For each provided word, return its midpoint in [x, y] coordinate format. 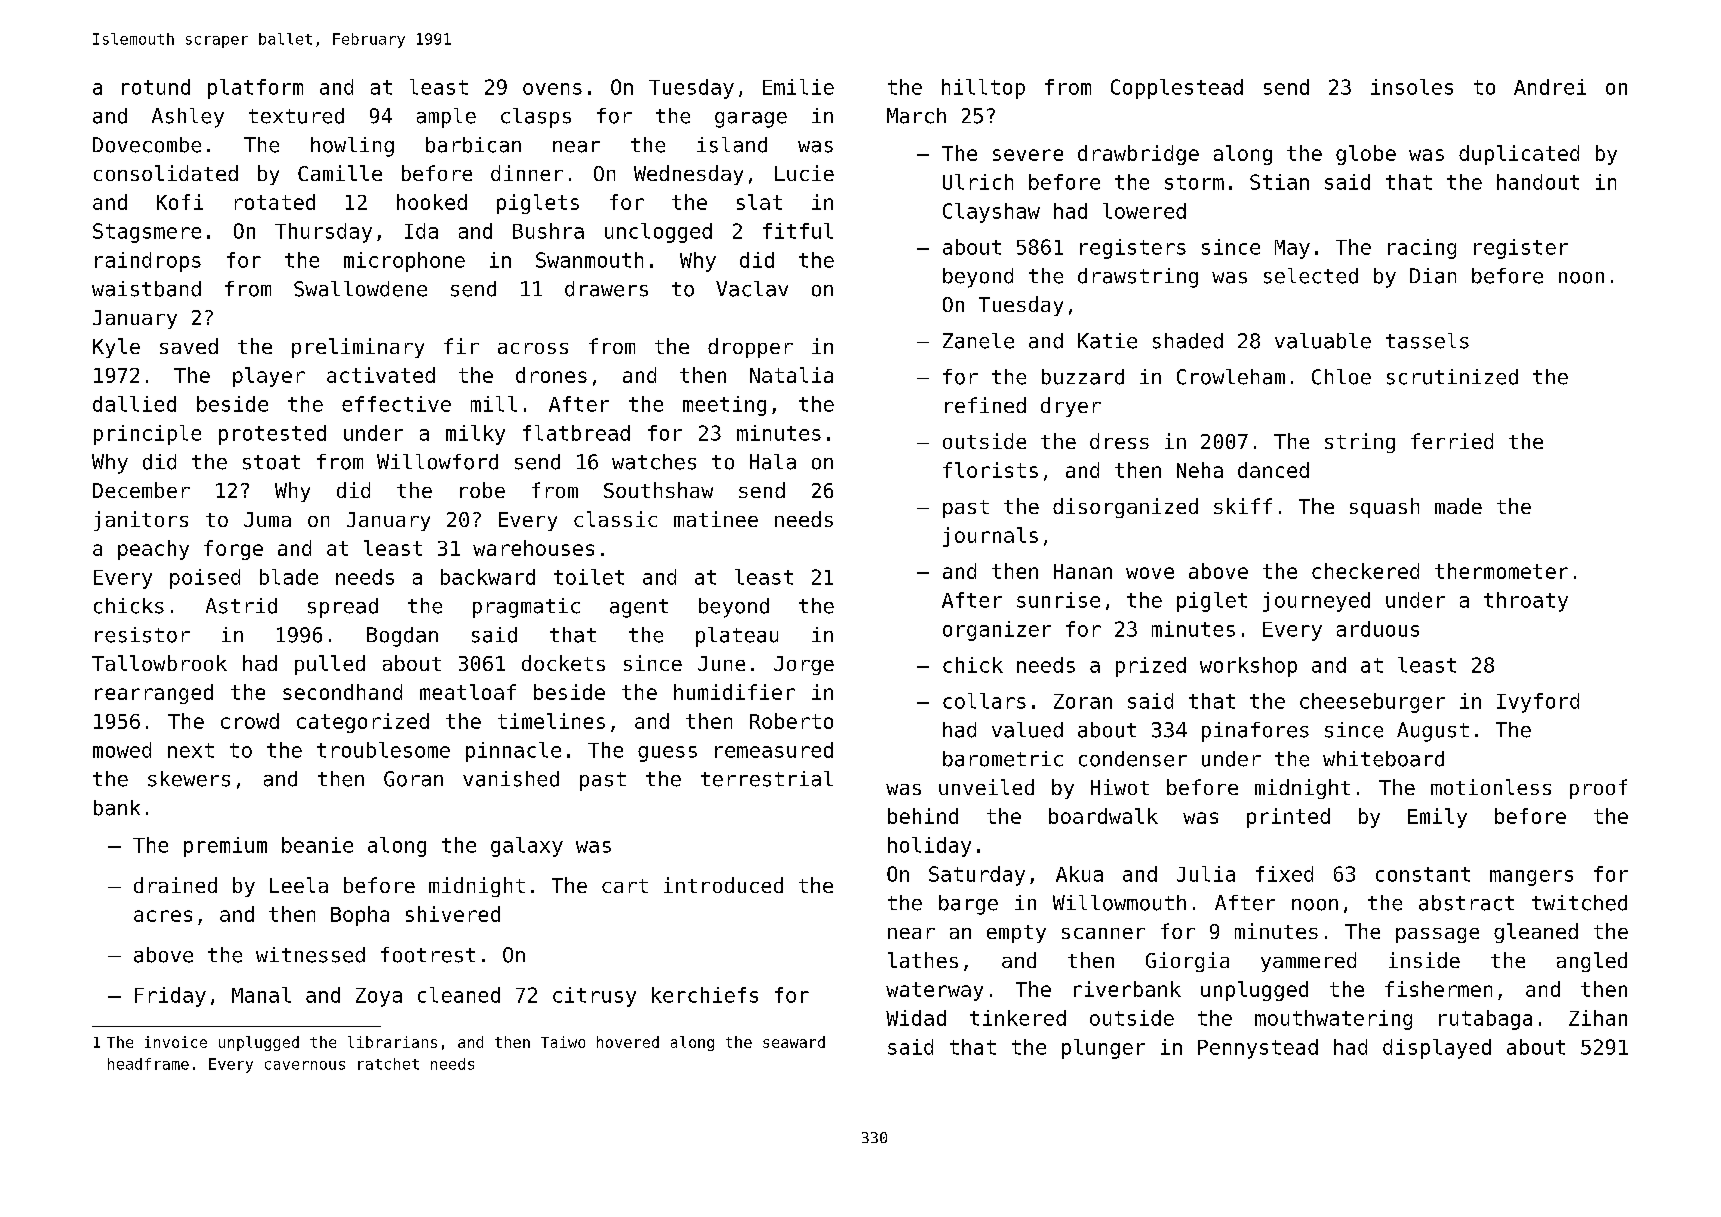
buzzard [1083, 377]
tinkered [1018, 1018]
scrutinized [1452, 377]
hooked [432, 202]
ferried [1452, 441]
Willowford [437, 462]
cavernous [305, 1065]
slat [759, 202]
